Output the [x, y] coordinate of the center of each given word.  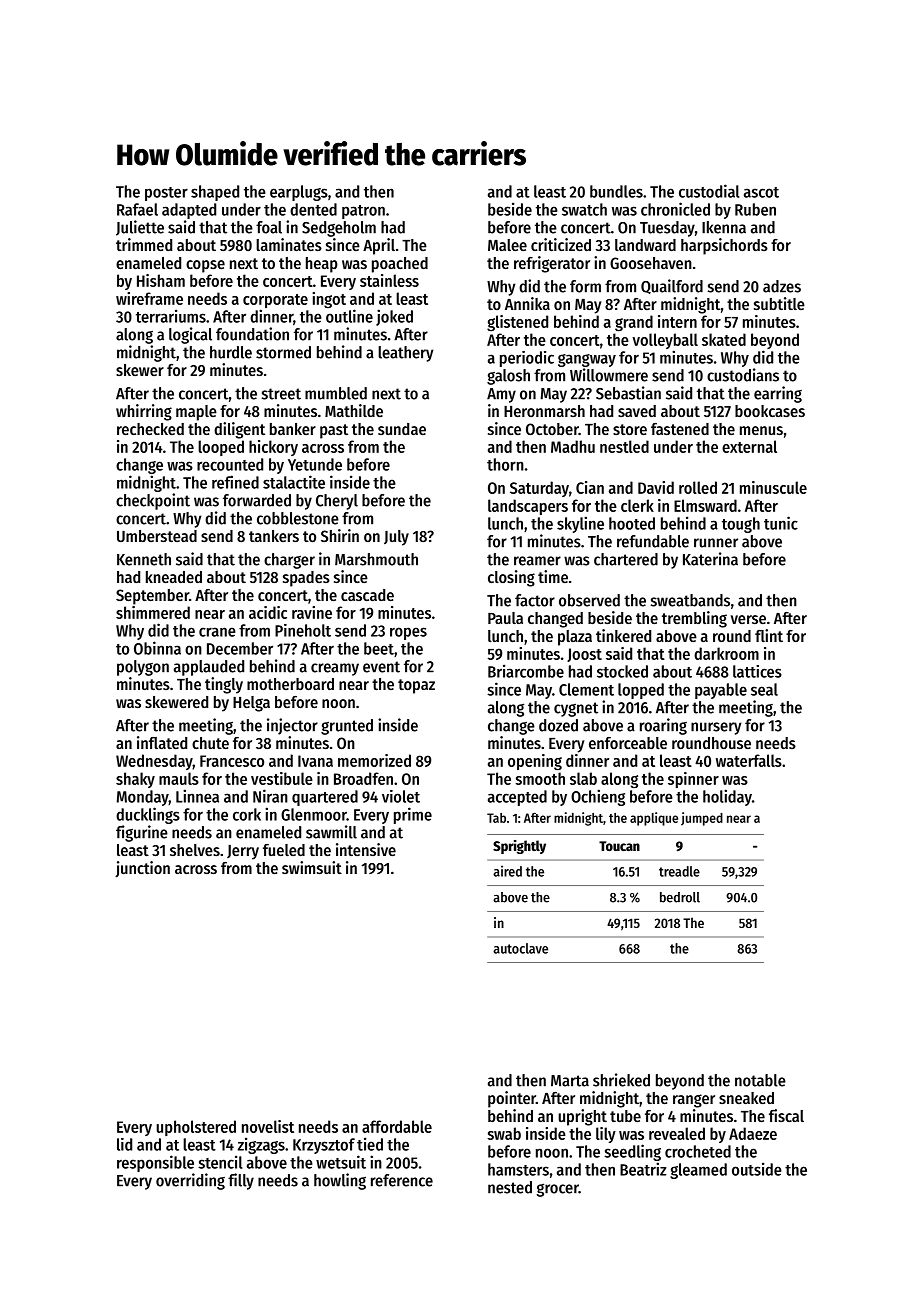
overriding [190, 1181]
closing [511, 578]
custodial [709, 191]
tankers [274, 536]
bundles [616, 191]
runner [716, 543]
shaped [215, 193]
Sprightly [519, 847]
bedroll [680, 897]
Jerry [243, 852]
